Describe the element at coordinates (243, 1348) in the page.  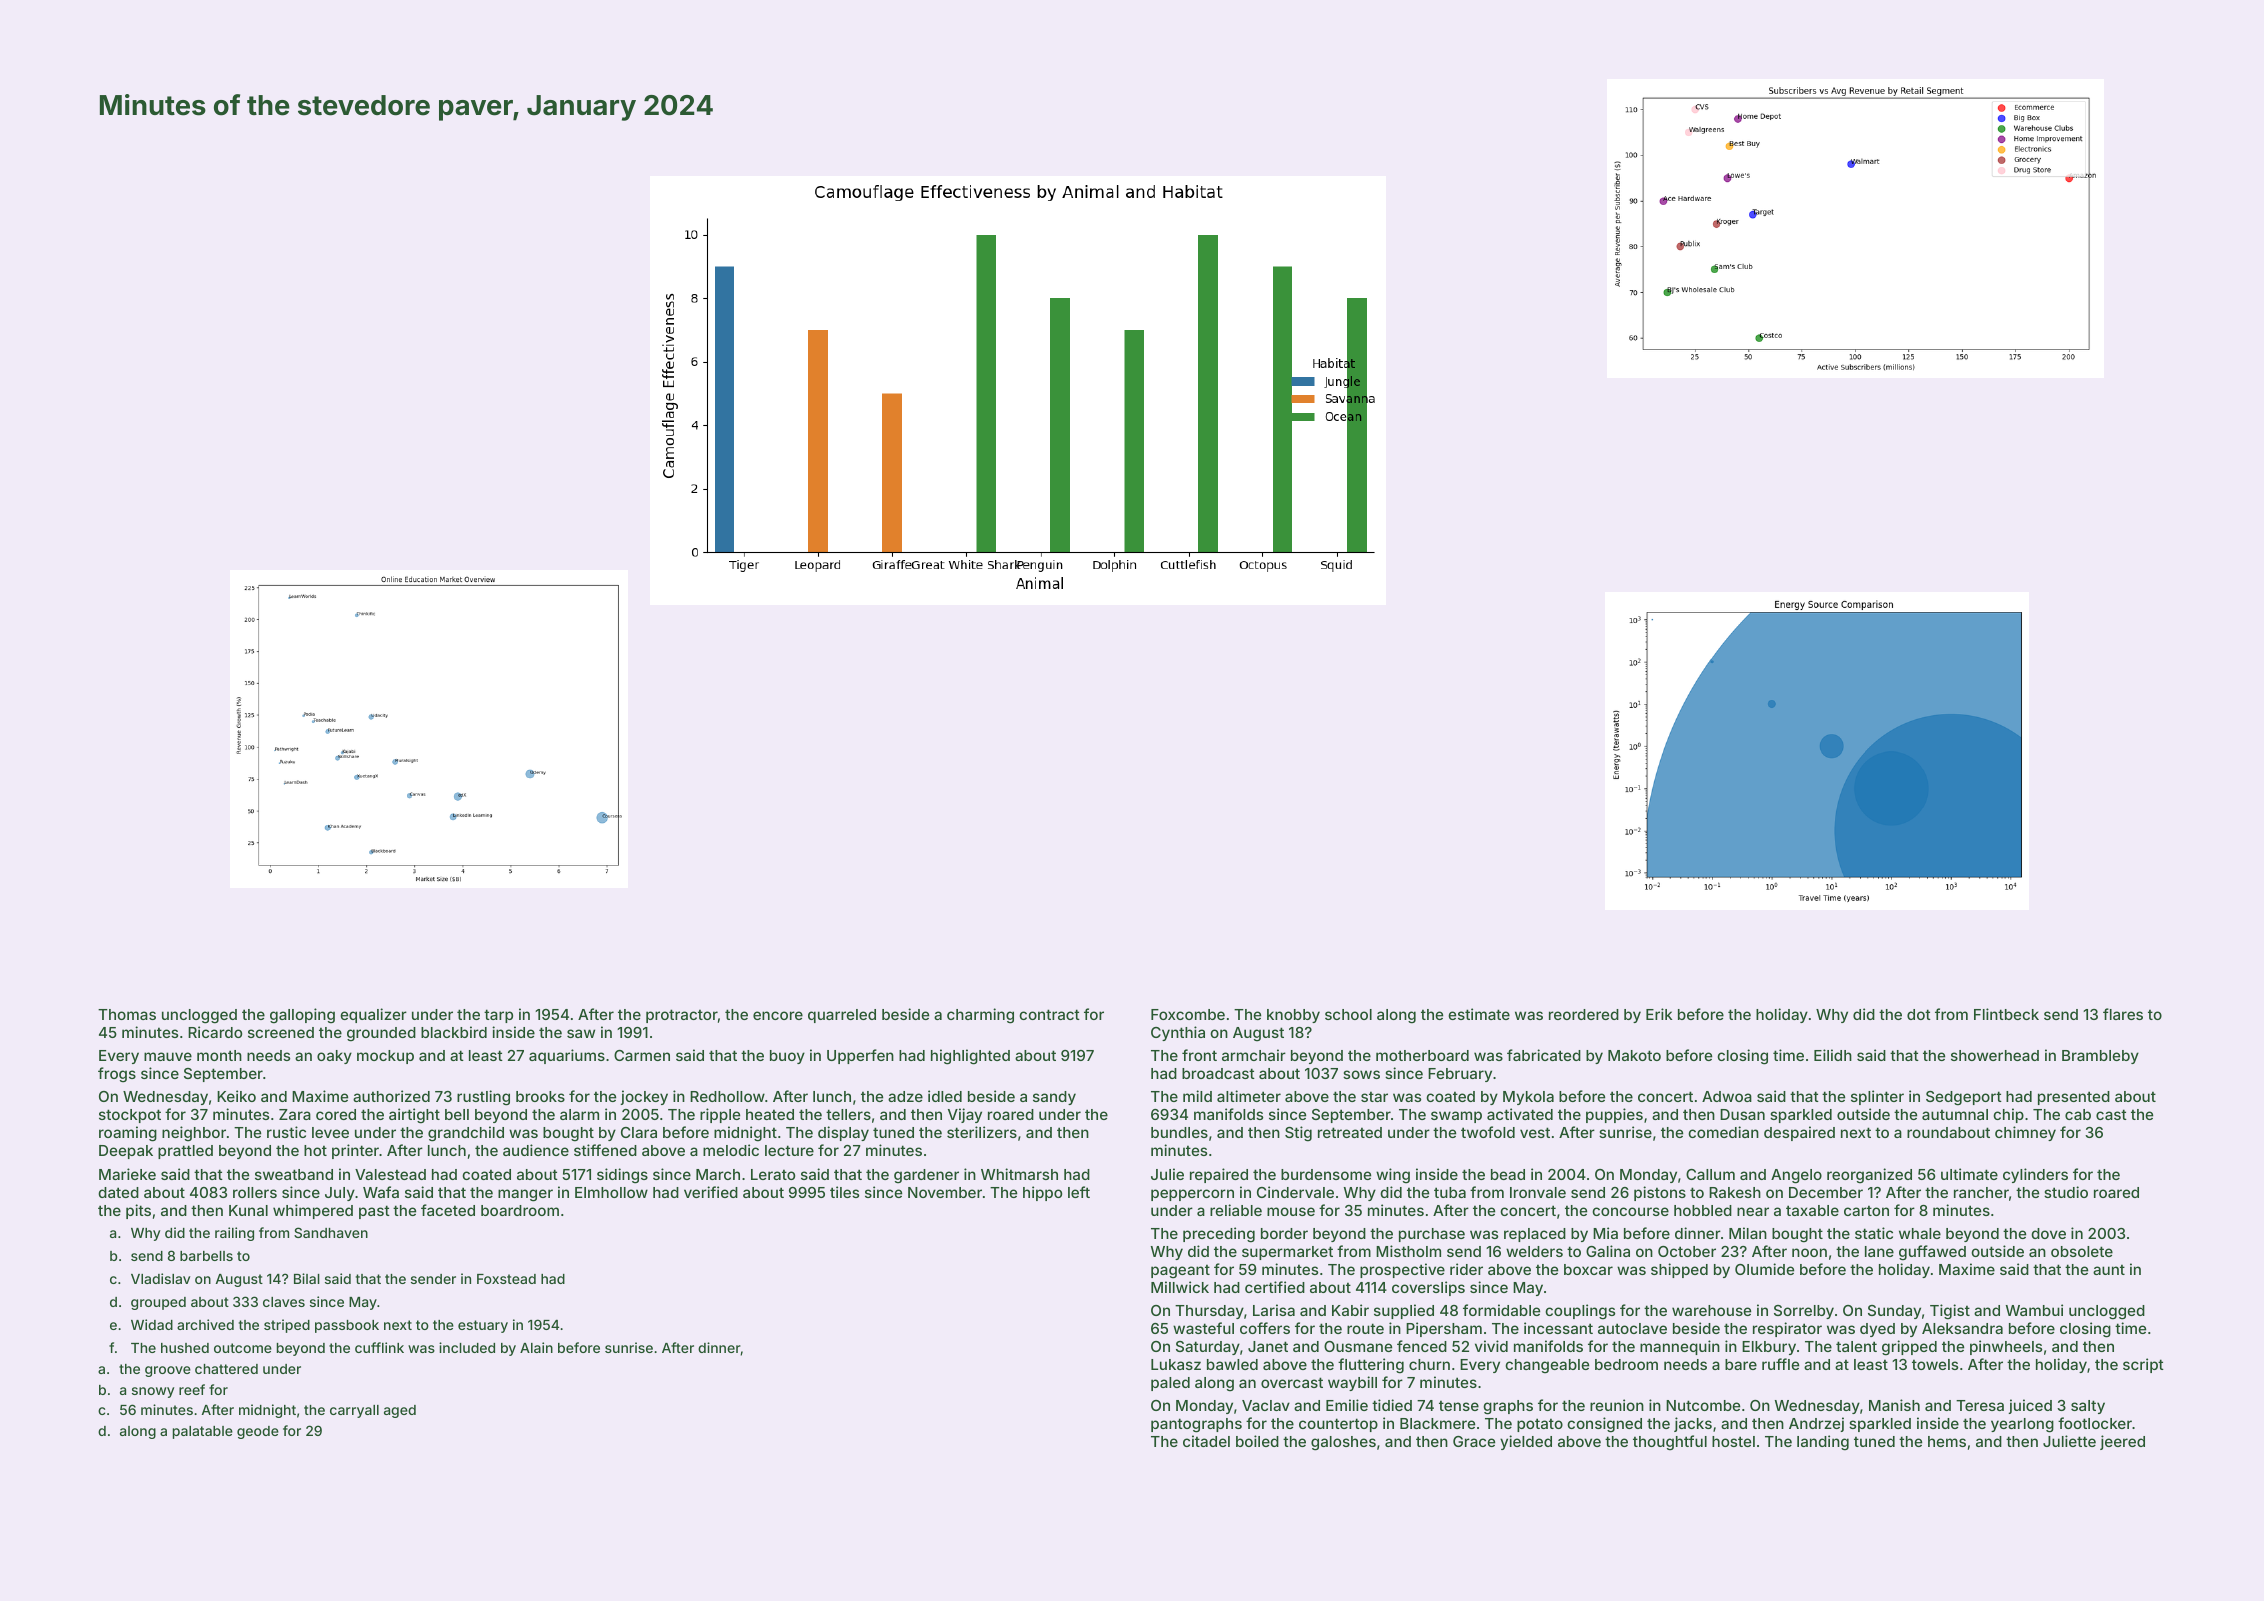
I see `outcome` at that location.
